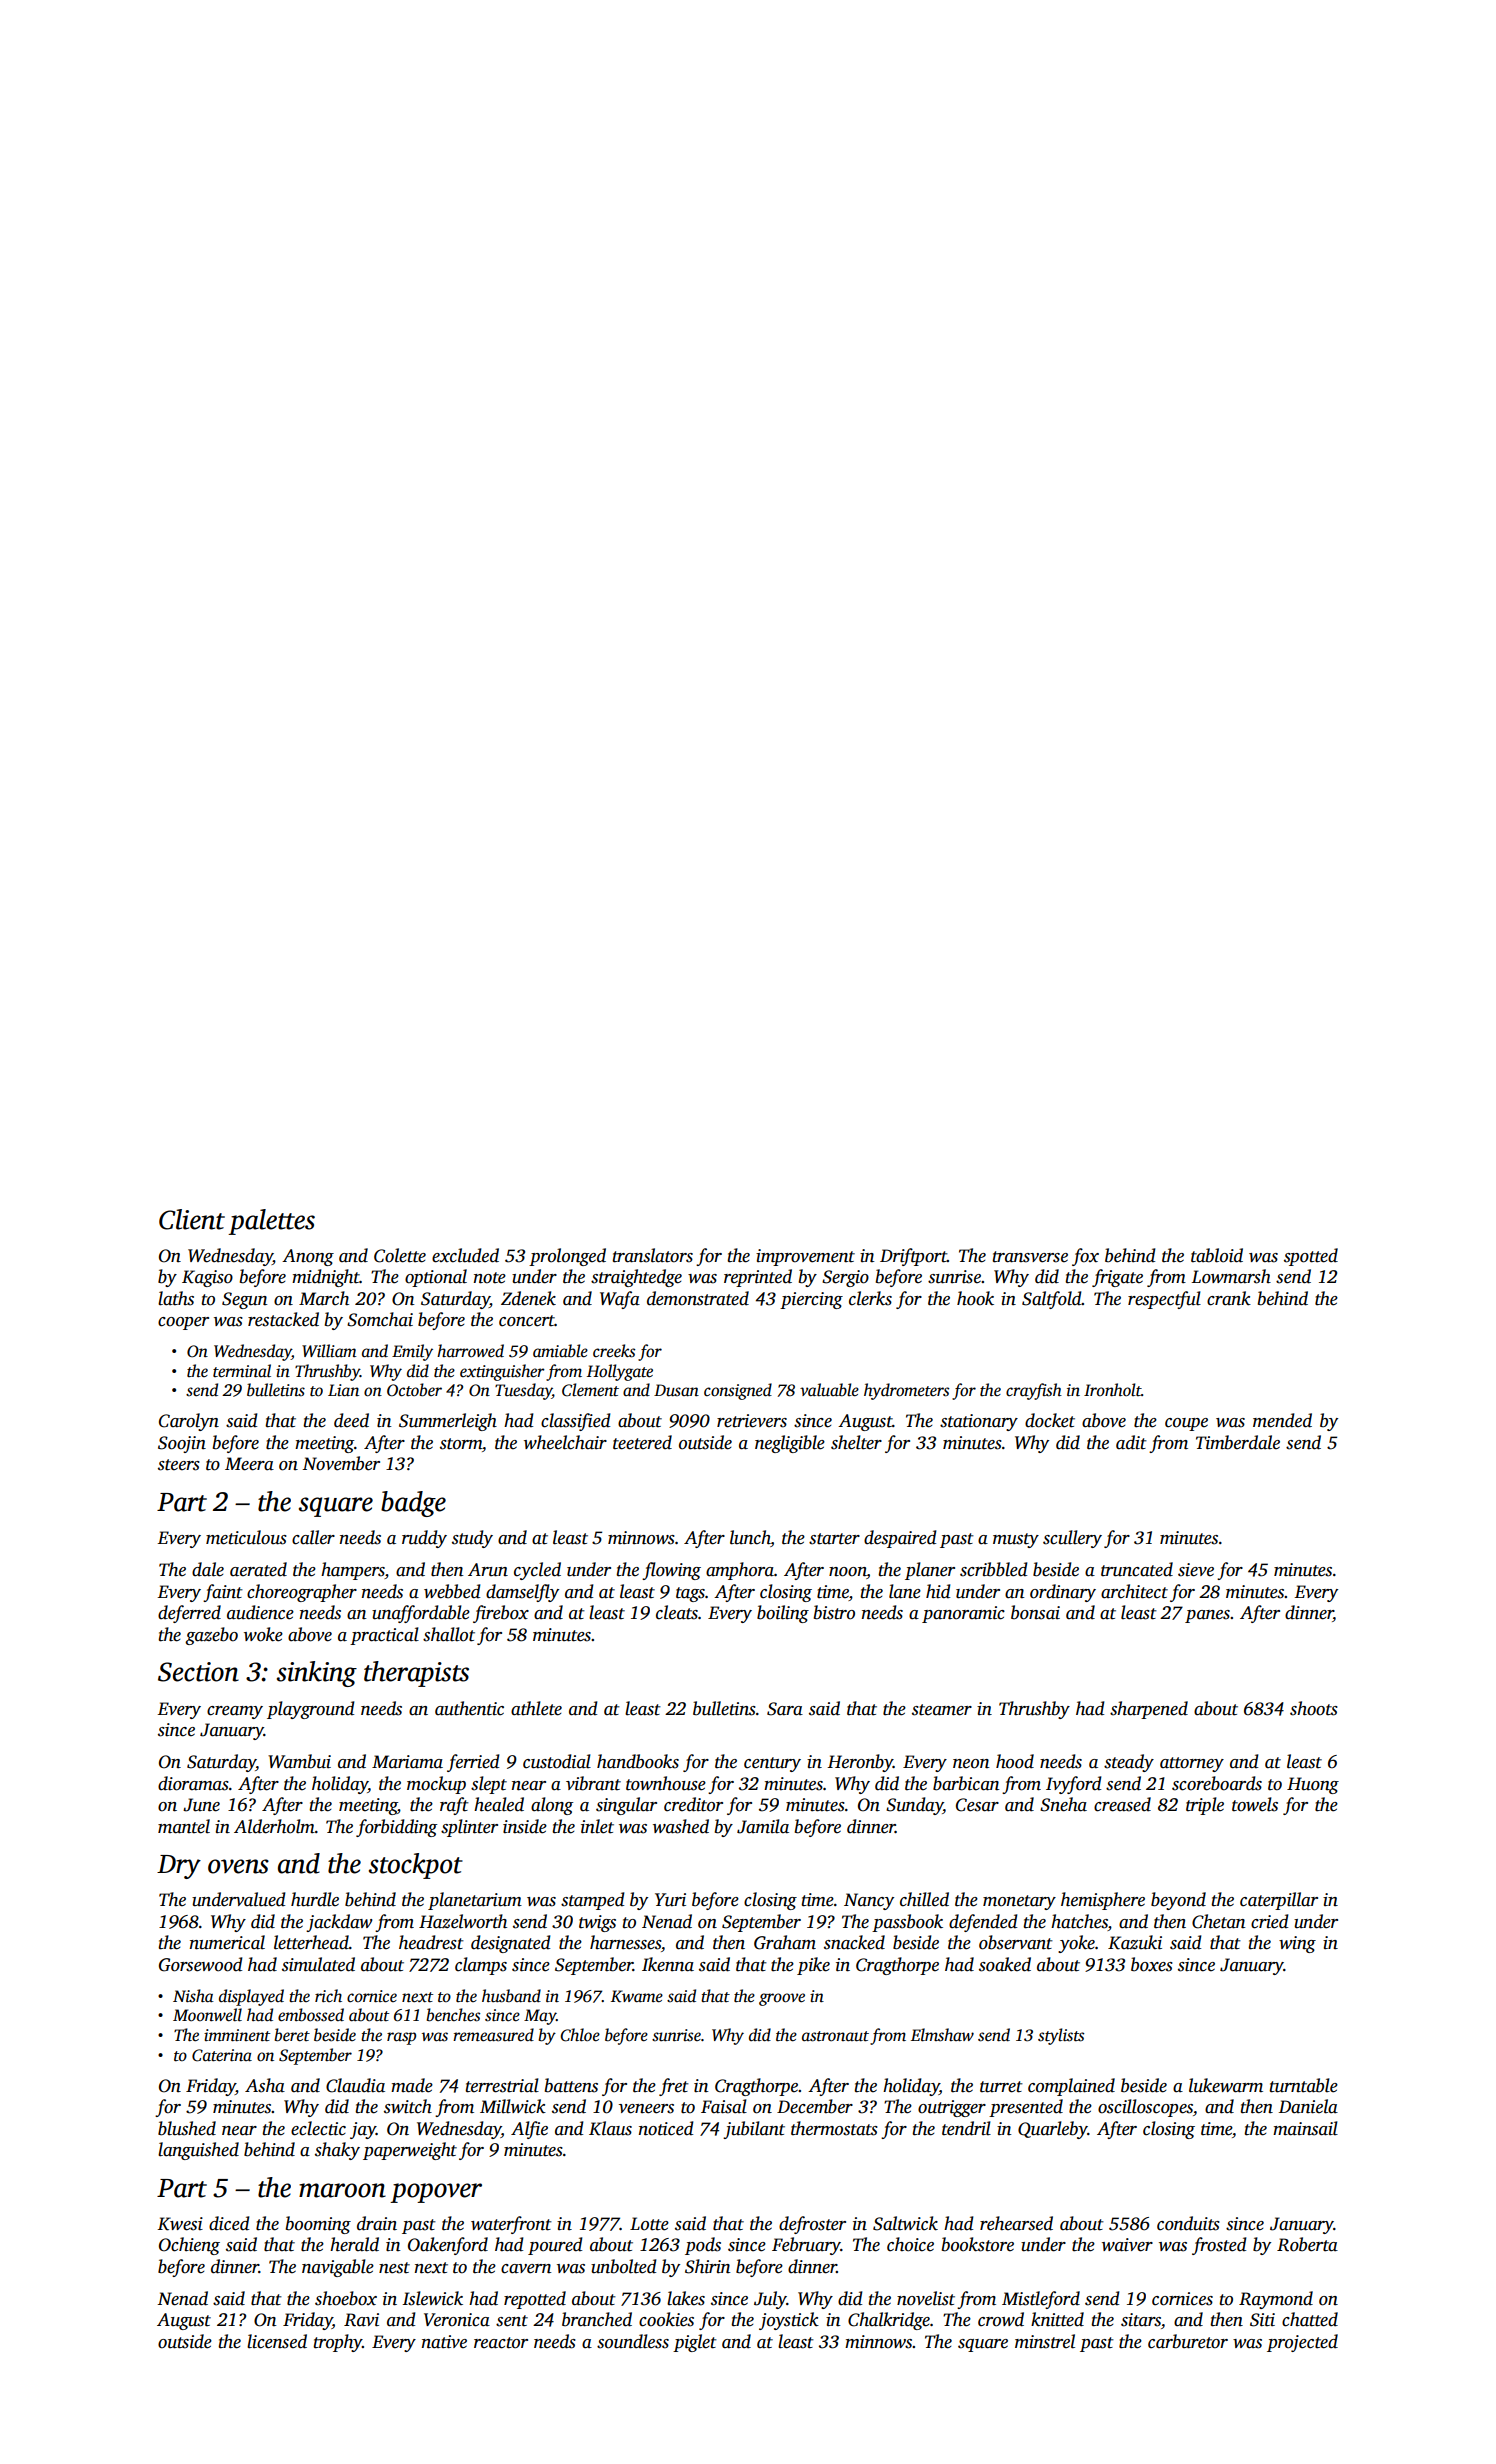 The width and height of the document is (1496, 2464). What do you see at coordinates (772, 1764) in the document?
I see `century` at bounding box center [772, 1764].
